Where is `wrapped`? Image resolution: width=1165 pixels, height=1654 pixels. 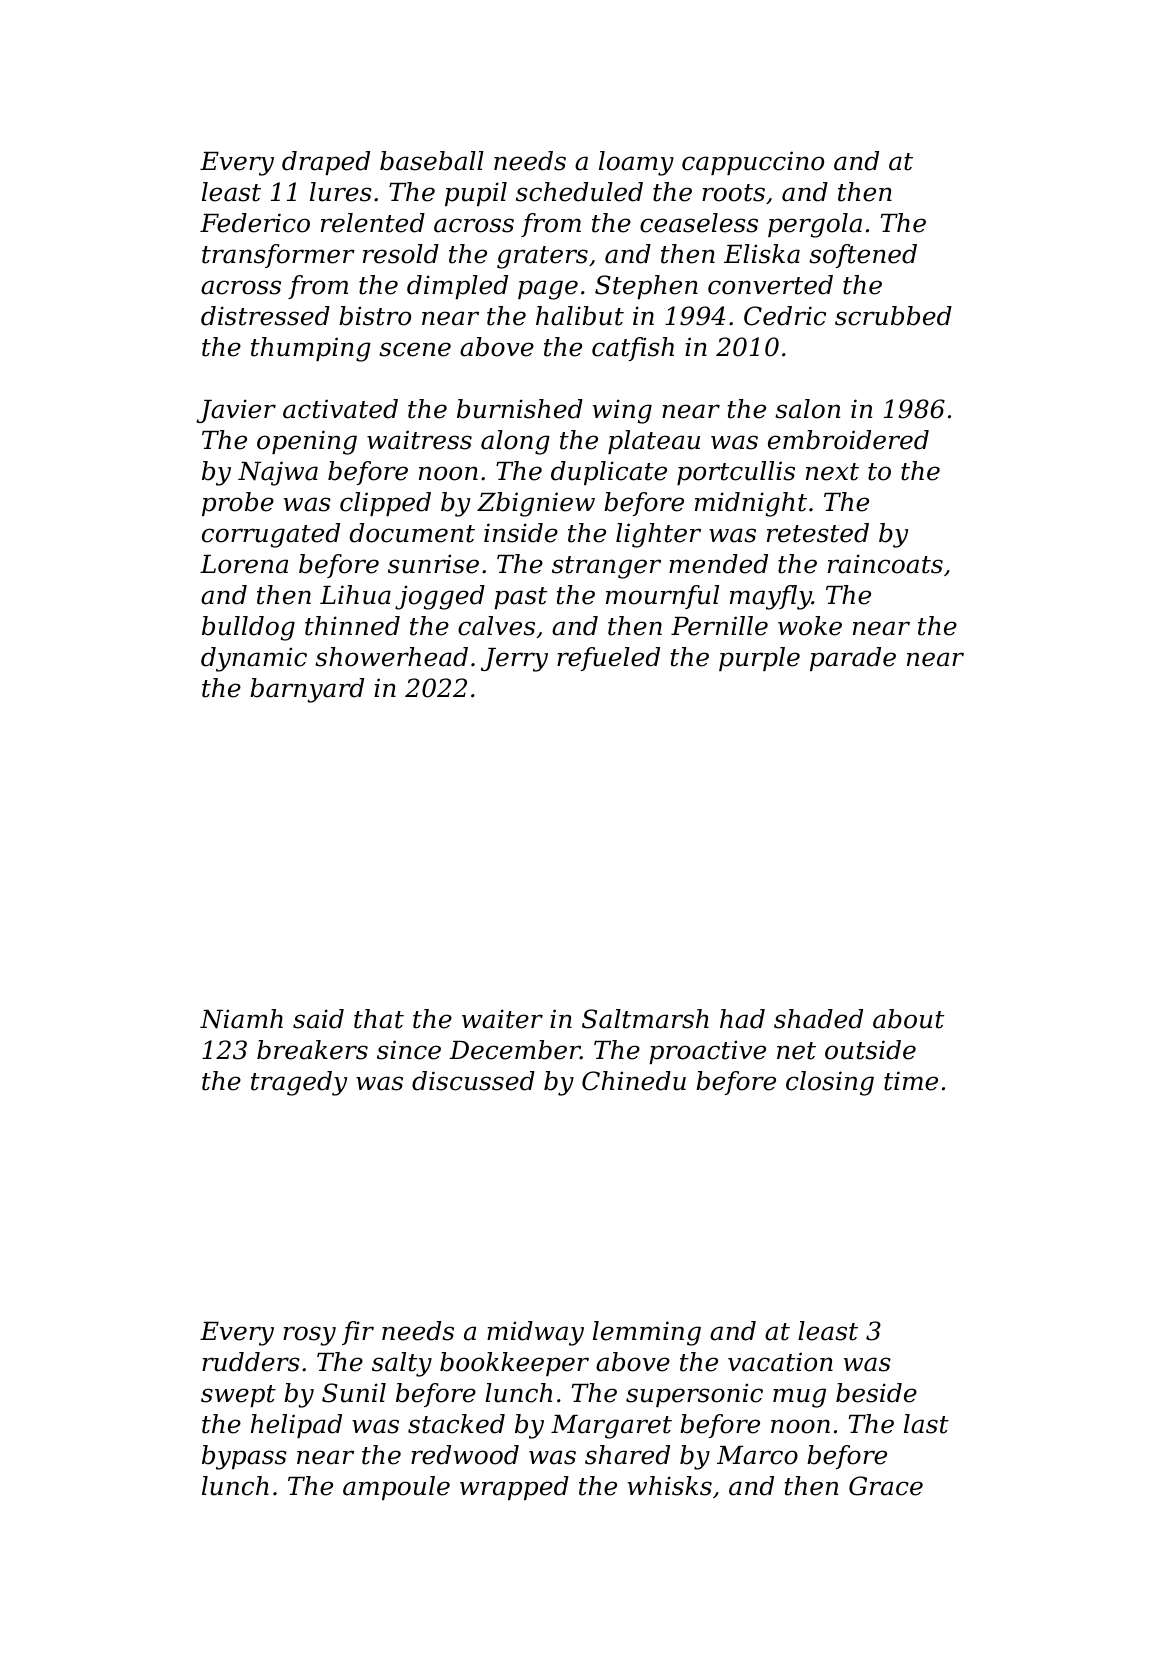
wrapped is located at coordinates (514, 1488).
